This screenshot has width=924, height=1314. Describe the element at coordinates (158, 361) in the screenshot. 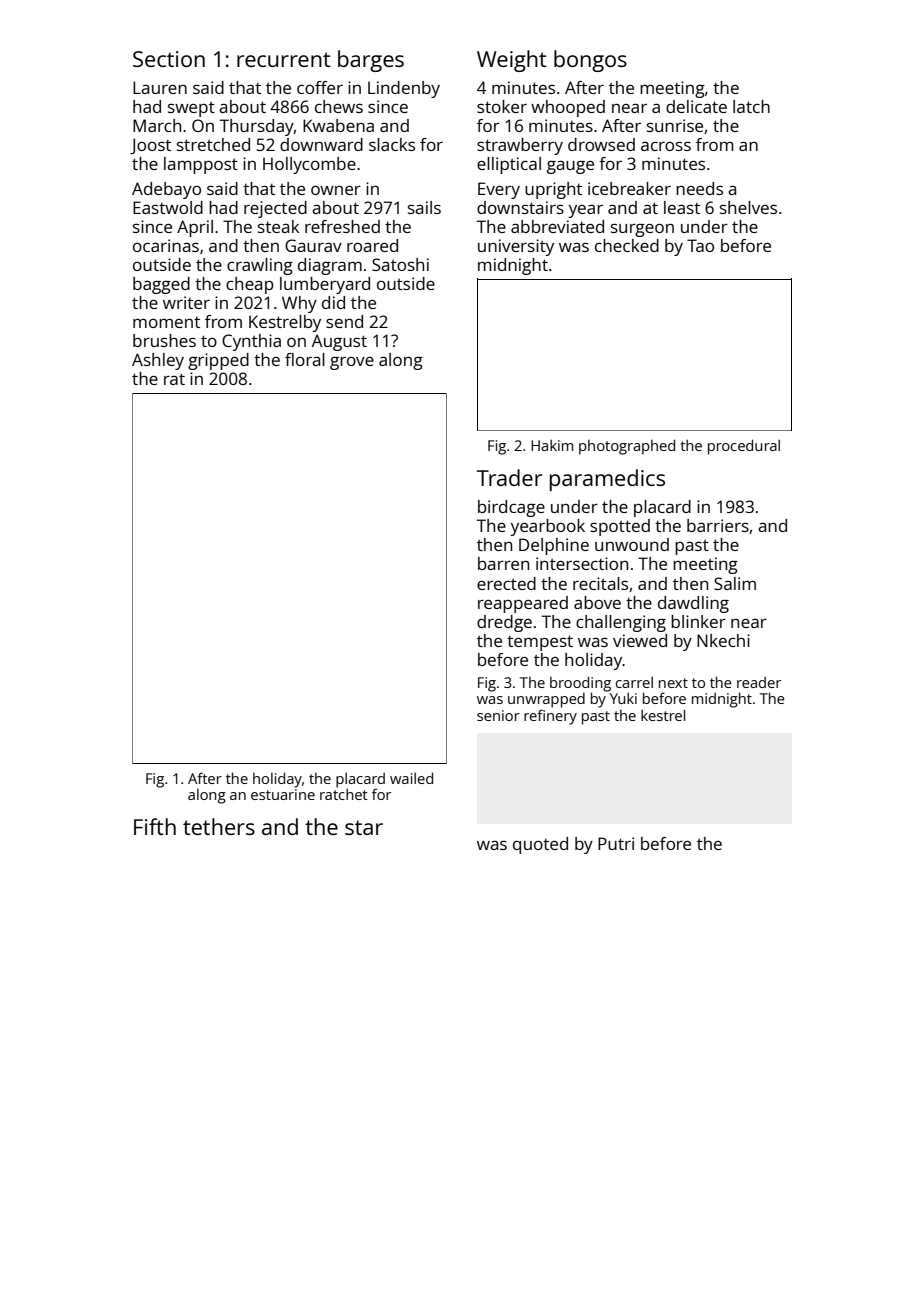

I see `Ashley` at that location.
